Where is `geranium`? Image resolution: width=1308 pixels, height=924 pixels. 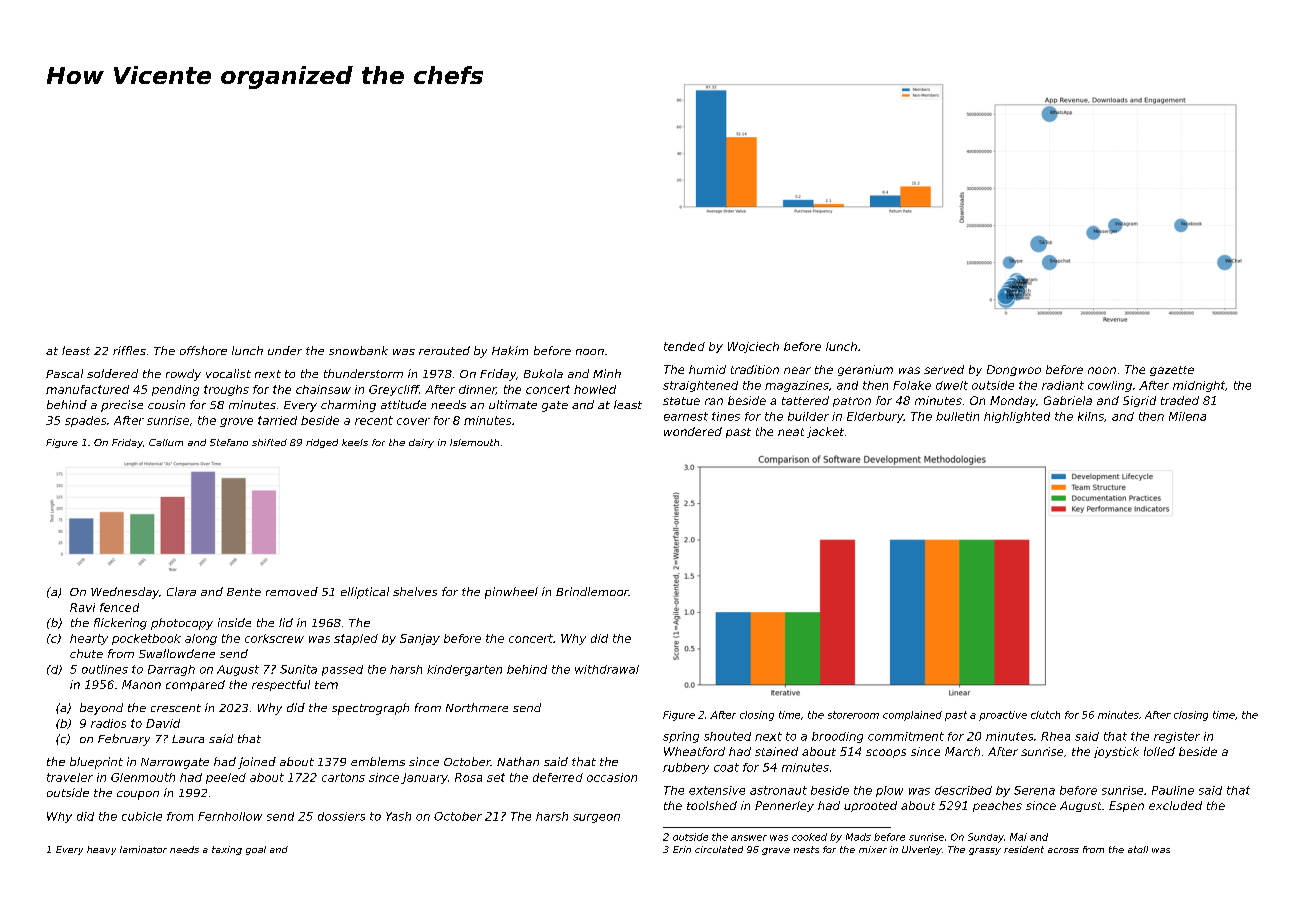
geranium is located at coordinates (865, 370).
